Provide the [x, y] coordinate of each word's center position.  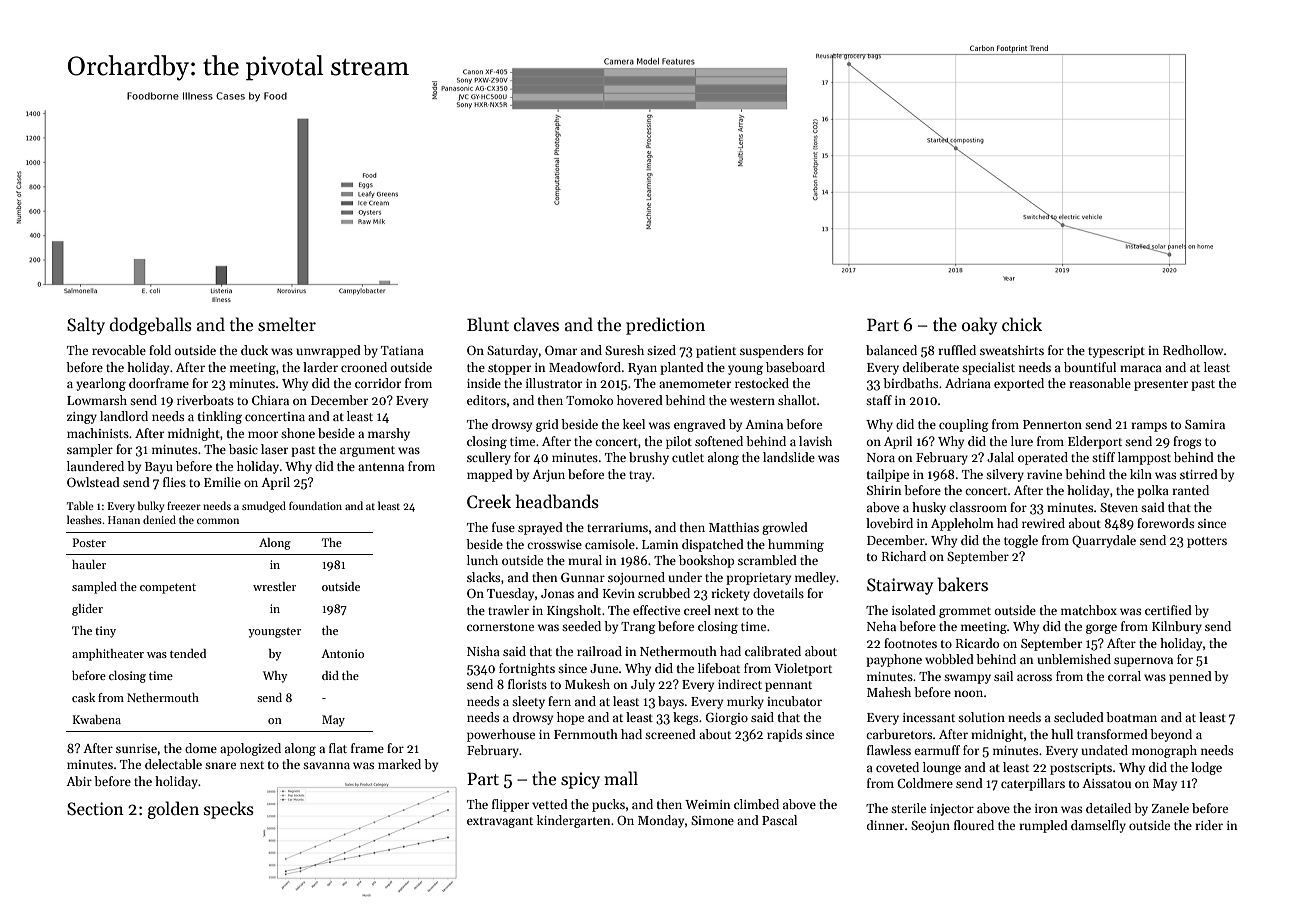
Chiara [270, 400]
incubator [794, 701]
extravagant [500, 822]
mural [585, 560]
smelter [287, 324]
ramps [1149, 427]
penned [1190, 677]
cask [83, 697]
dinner [885, 825]
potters [1207, 542]
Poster [89, 542]
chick [1022, 324]
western [752, 401]
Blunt [488, 324]
